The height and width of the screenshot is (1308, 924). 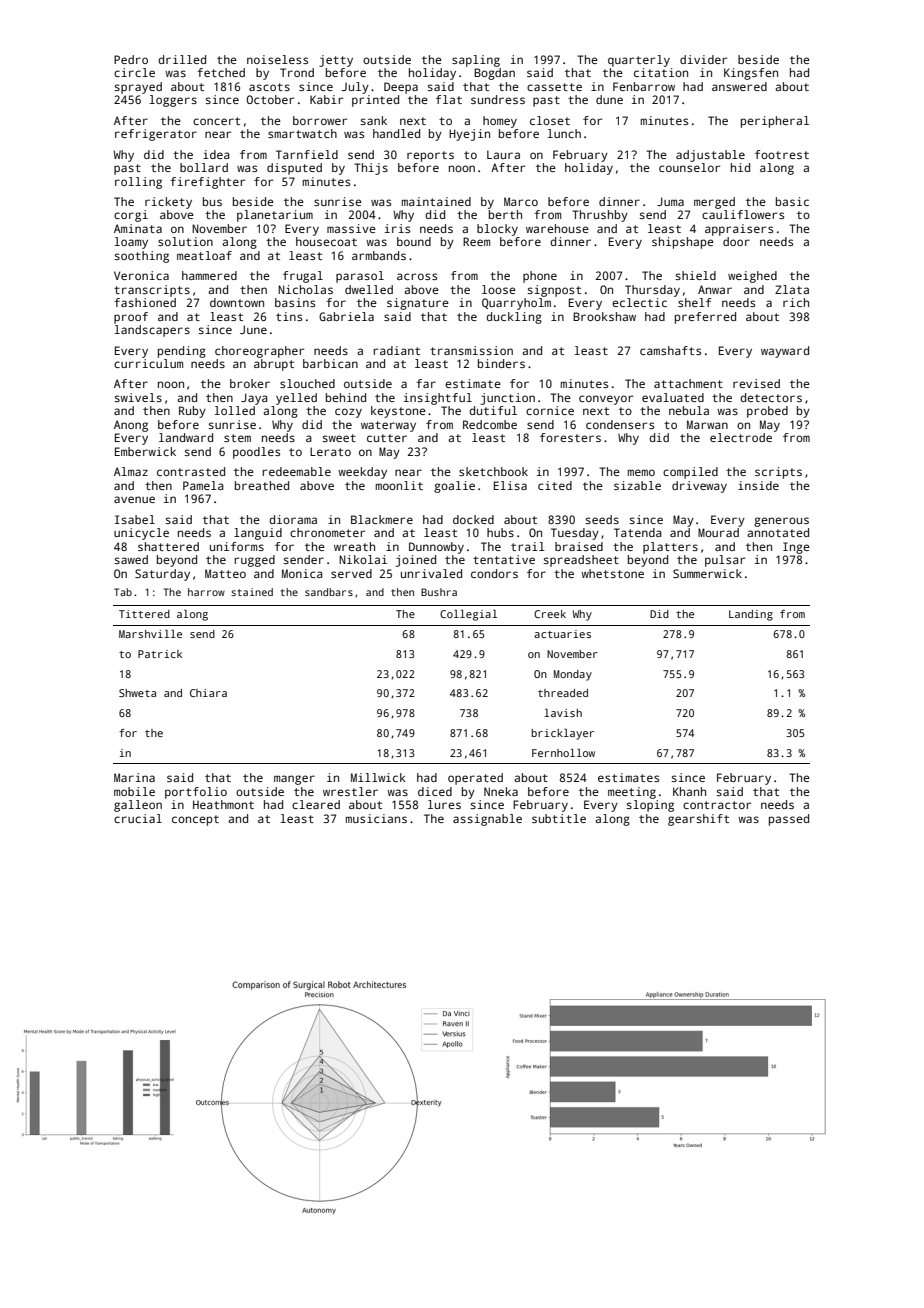 I want to click on rugged, so click(x=254, y=561).
